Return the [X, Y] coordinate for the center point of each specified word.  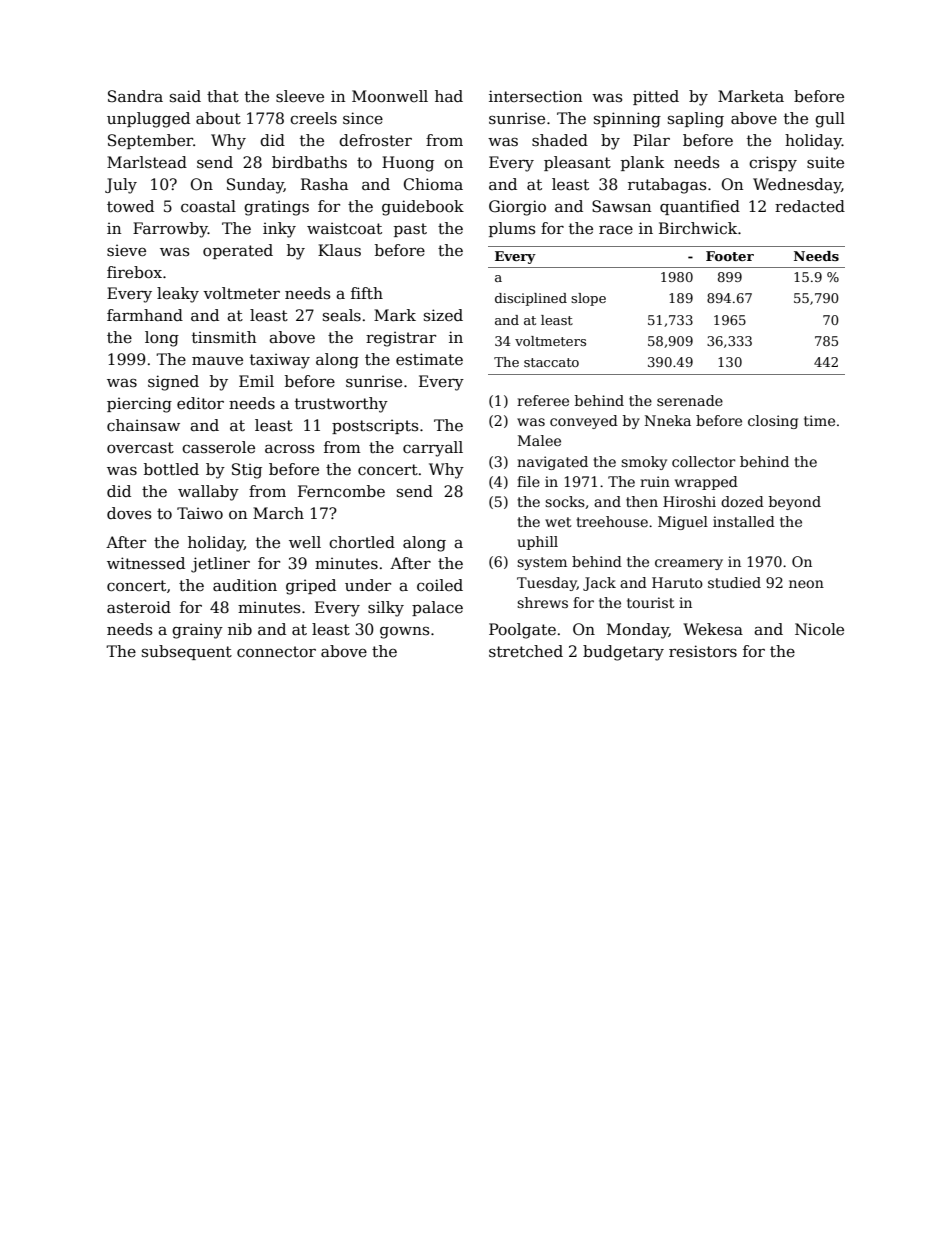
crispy [773, 164]
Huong [408, 164]
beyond [795, 503]
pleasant [577, 163]
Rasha [324, 184]
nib [240, 629]
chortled [362, 542]
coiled [440, 585]
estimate [429, 359]
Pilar [651, 140]
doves [129, 513]
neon [806, 584]
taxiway [280, 361]
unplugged [148, 120]
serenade [690, 400]
